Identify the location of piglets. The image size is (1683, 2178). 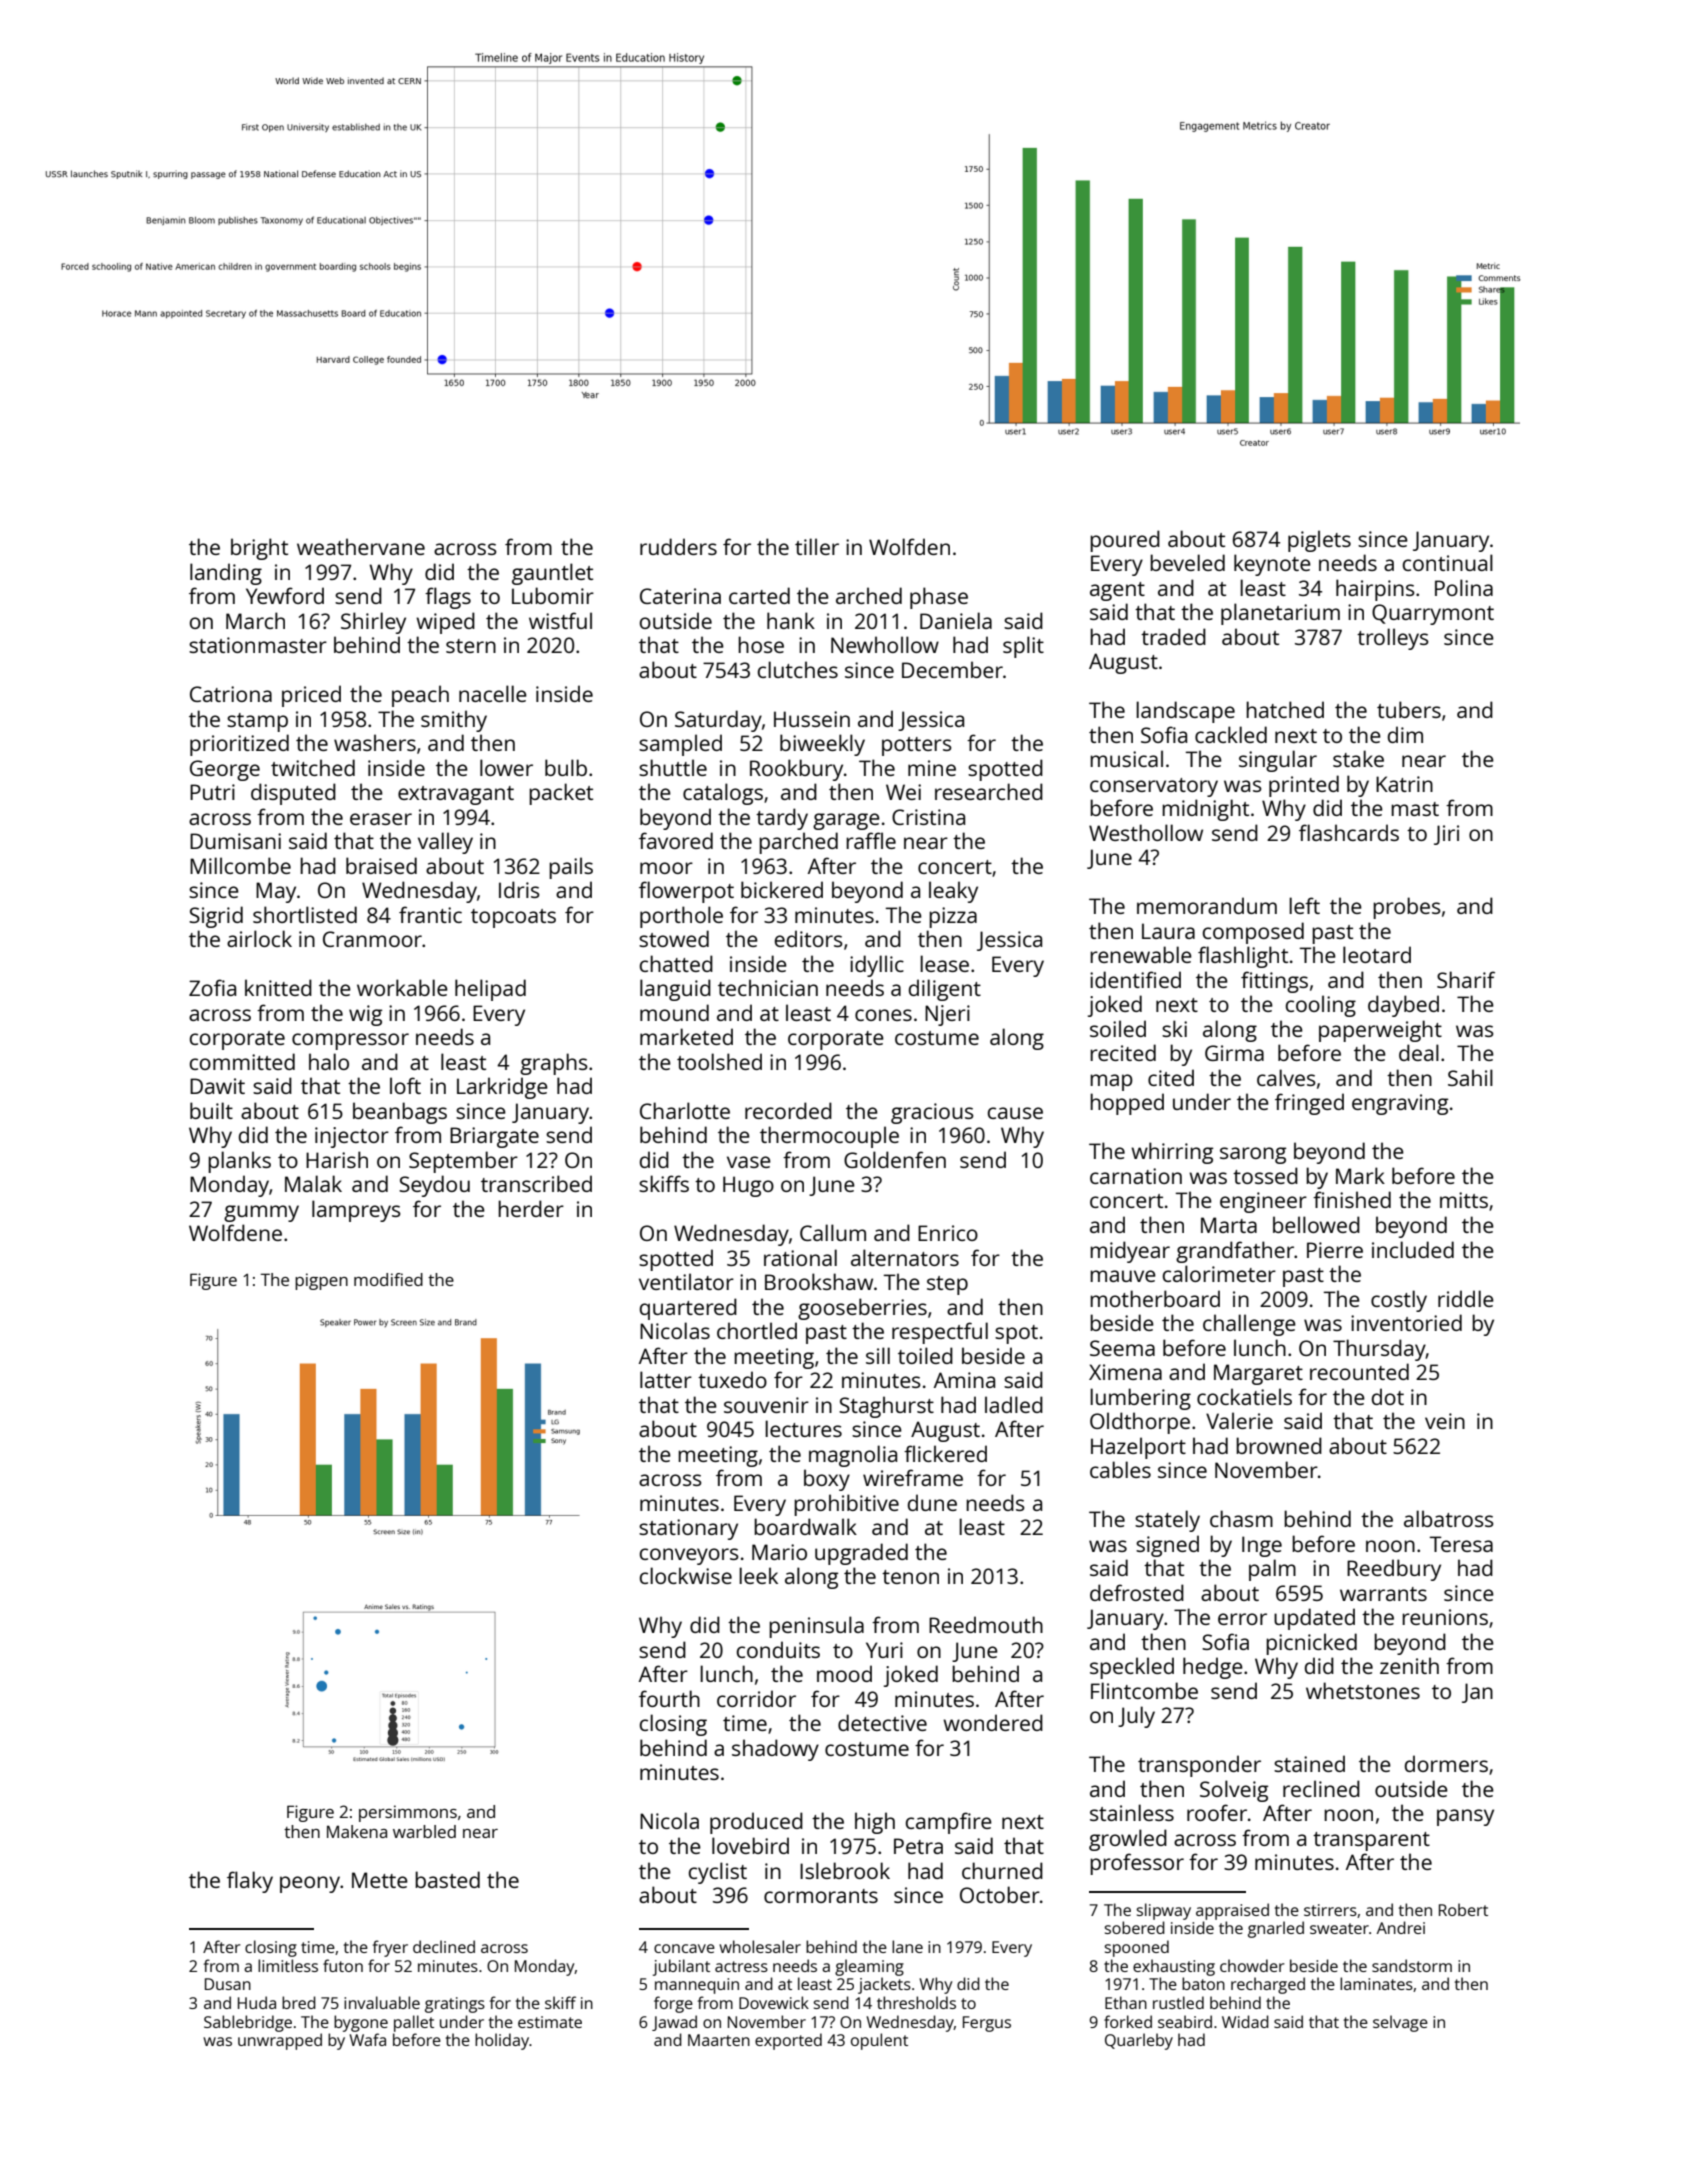
(1319, 541).
